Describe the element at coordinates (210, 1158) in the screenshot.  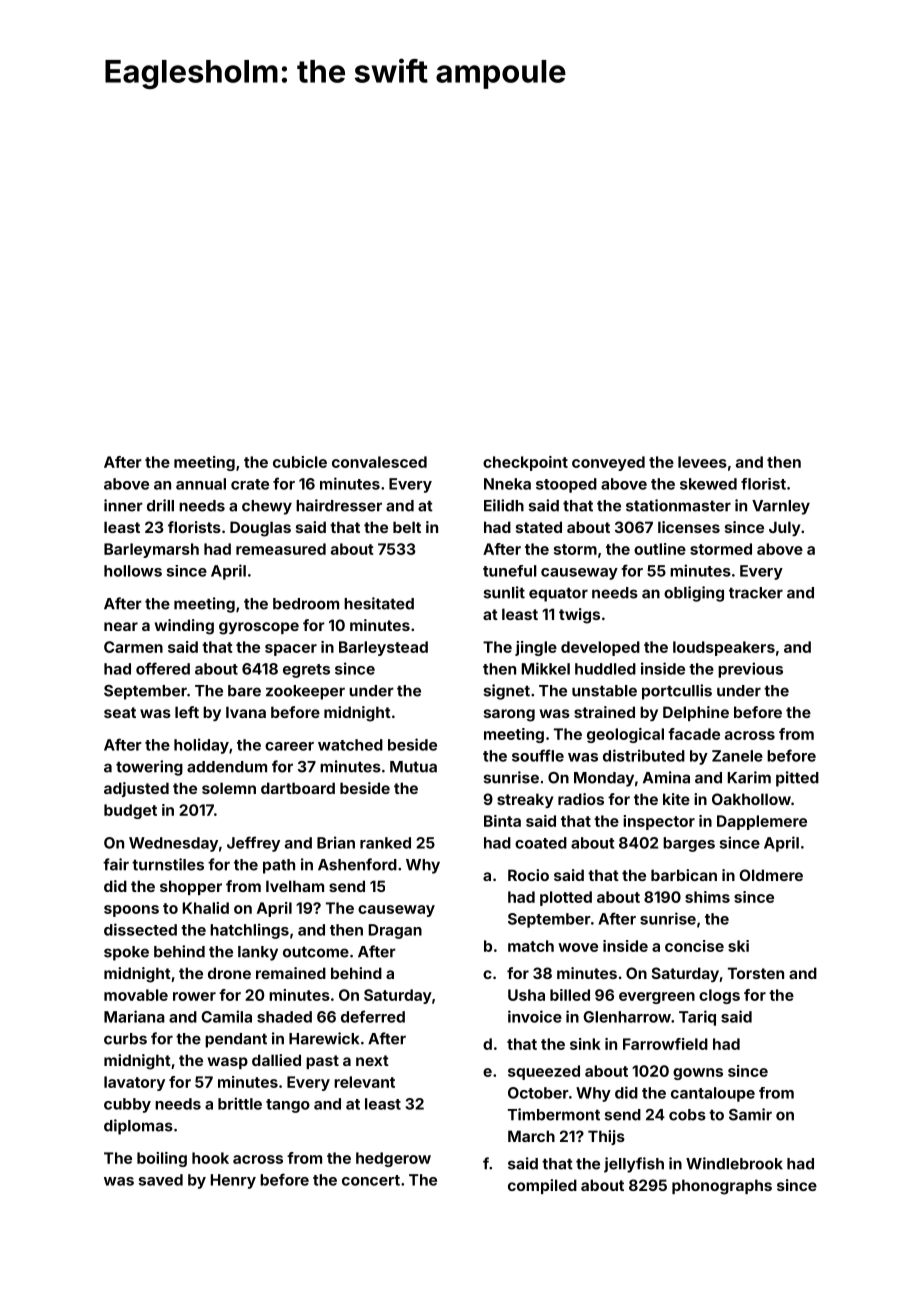
I see `hook` at that location.
